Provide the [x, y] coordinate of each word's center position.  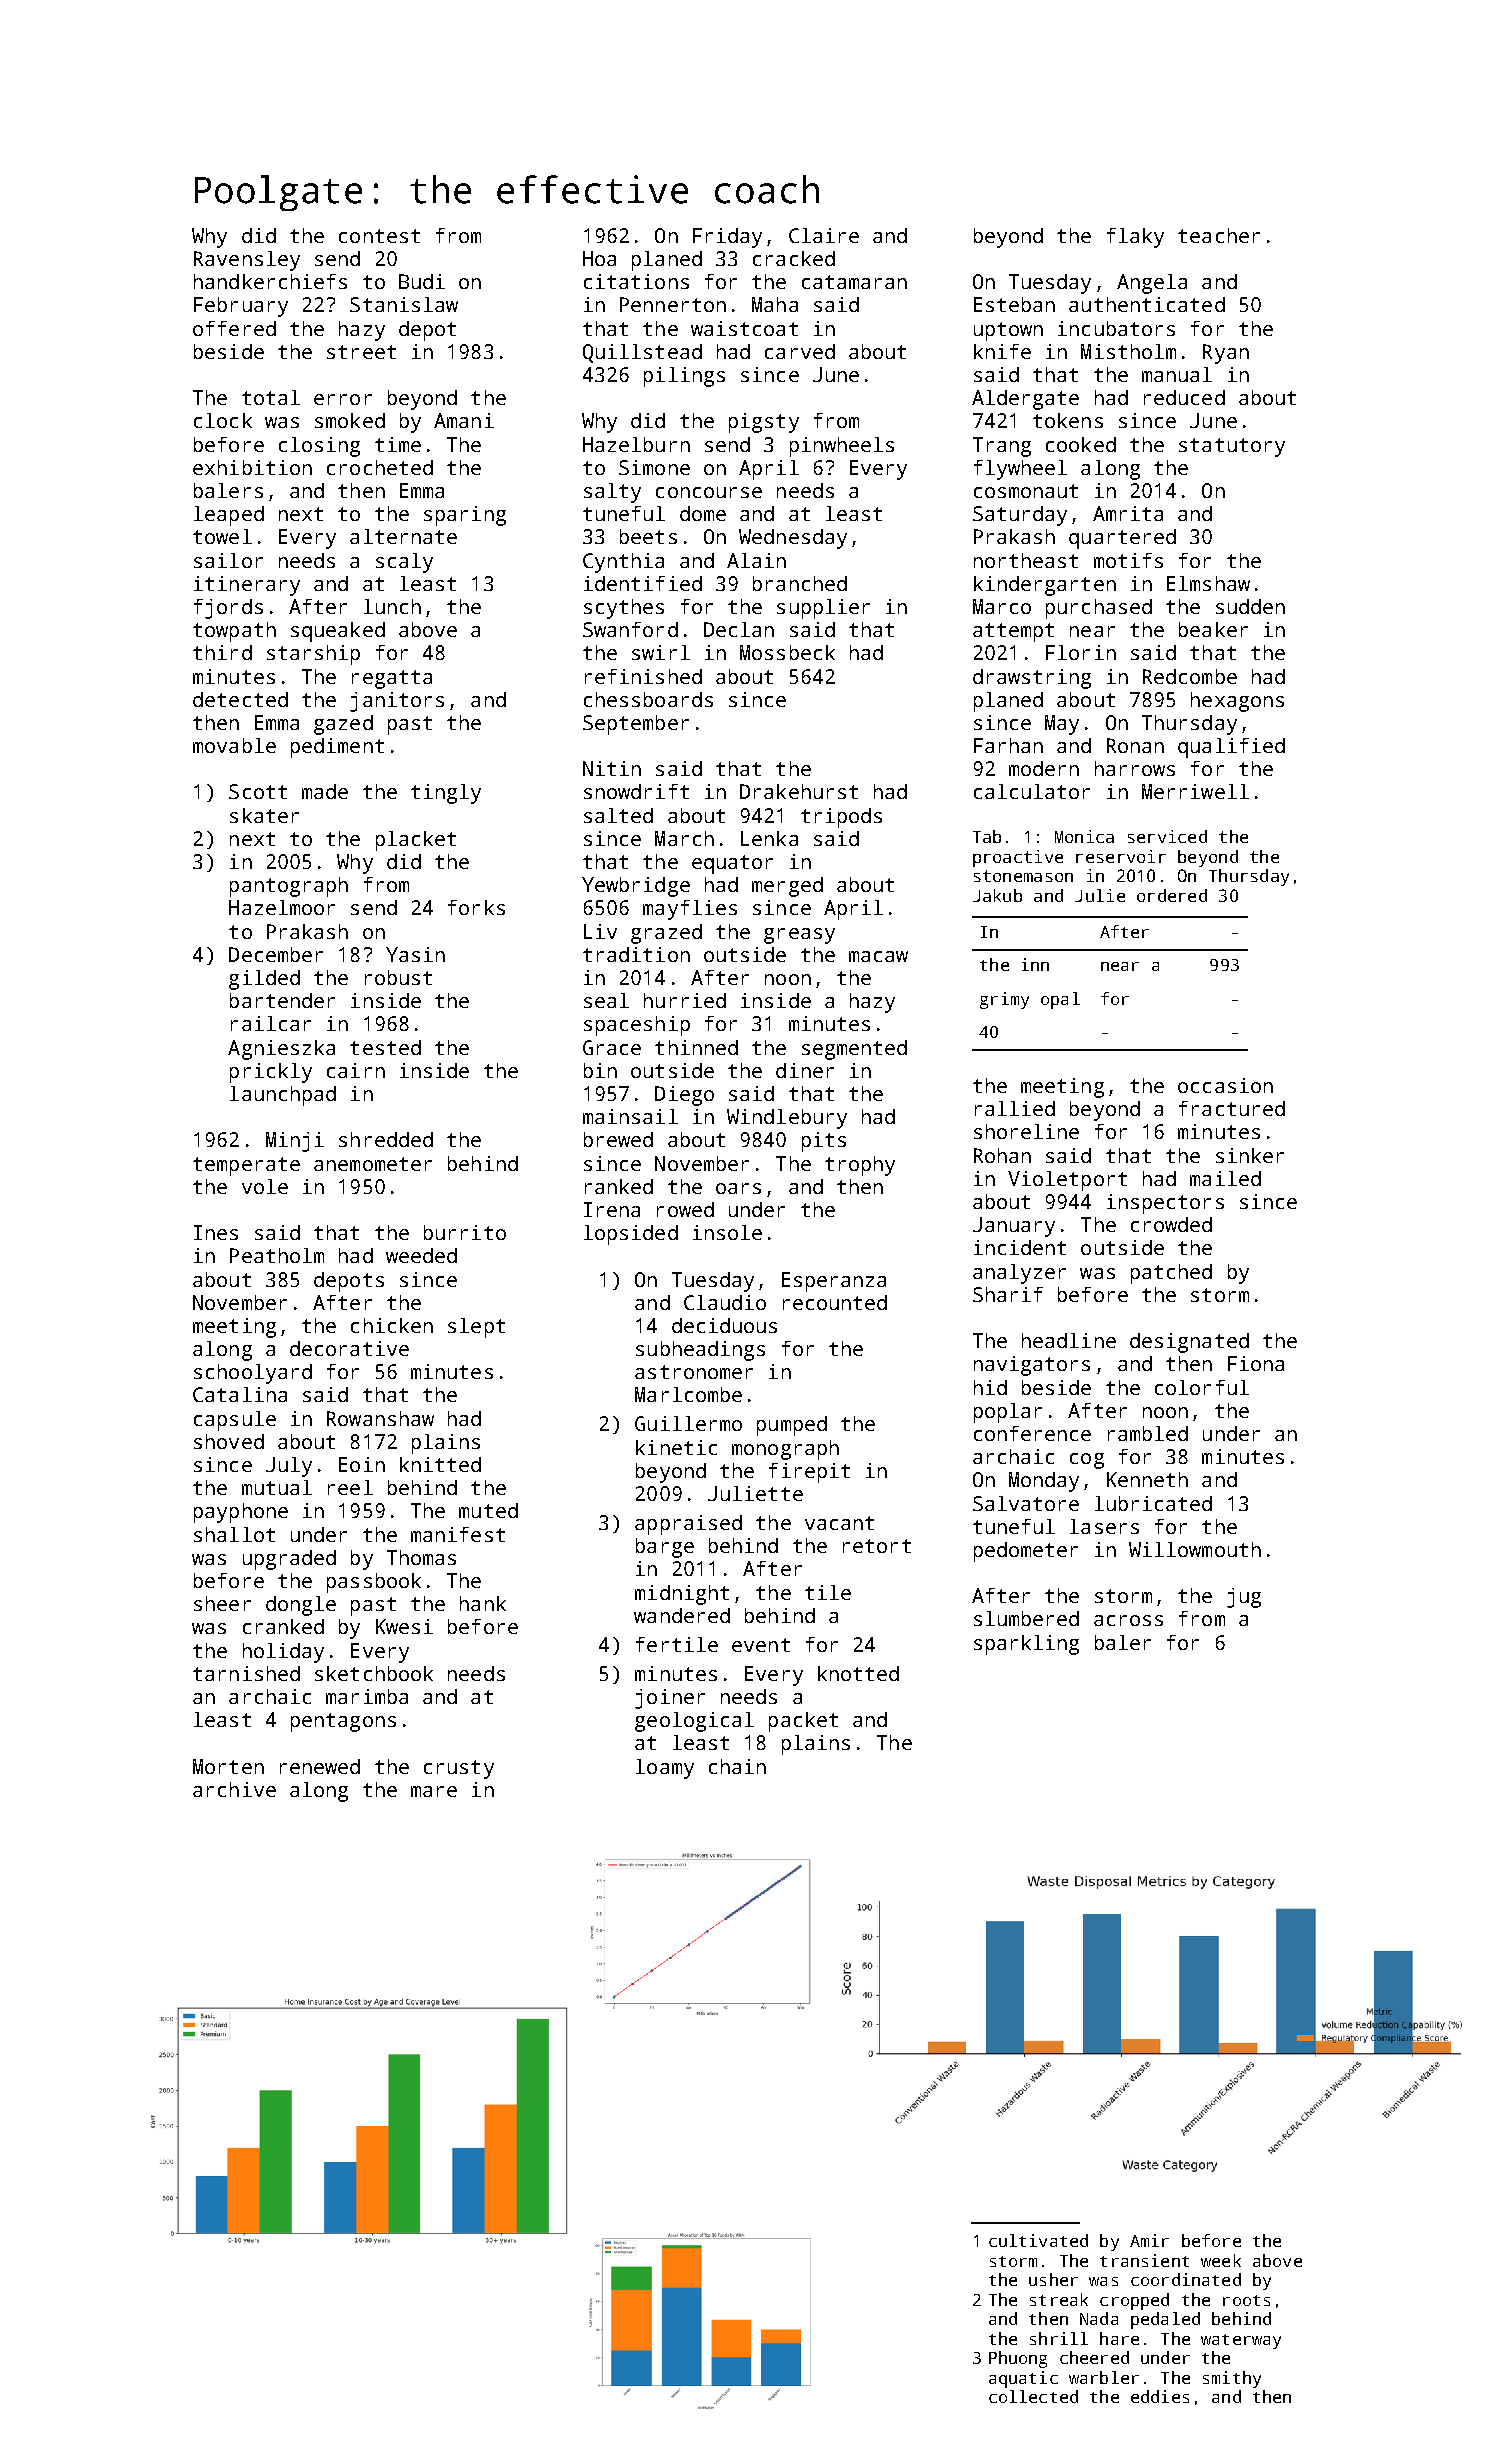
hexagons [1237, 702]
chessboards [648, 699]
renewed [320, 1766]
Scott [258, 791]
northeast [1026, 560]
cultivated [1038, 2240]
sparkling [1026, 1645]
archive [234, 1789]
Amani [464, 420]
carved [800, 351]
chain [737, 1766]
